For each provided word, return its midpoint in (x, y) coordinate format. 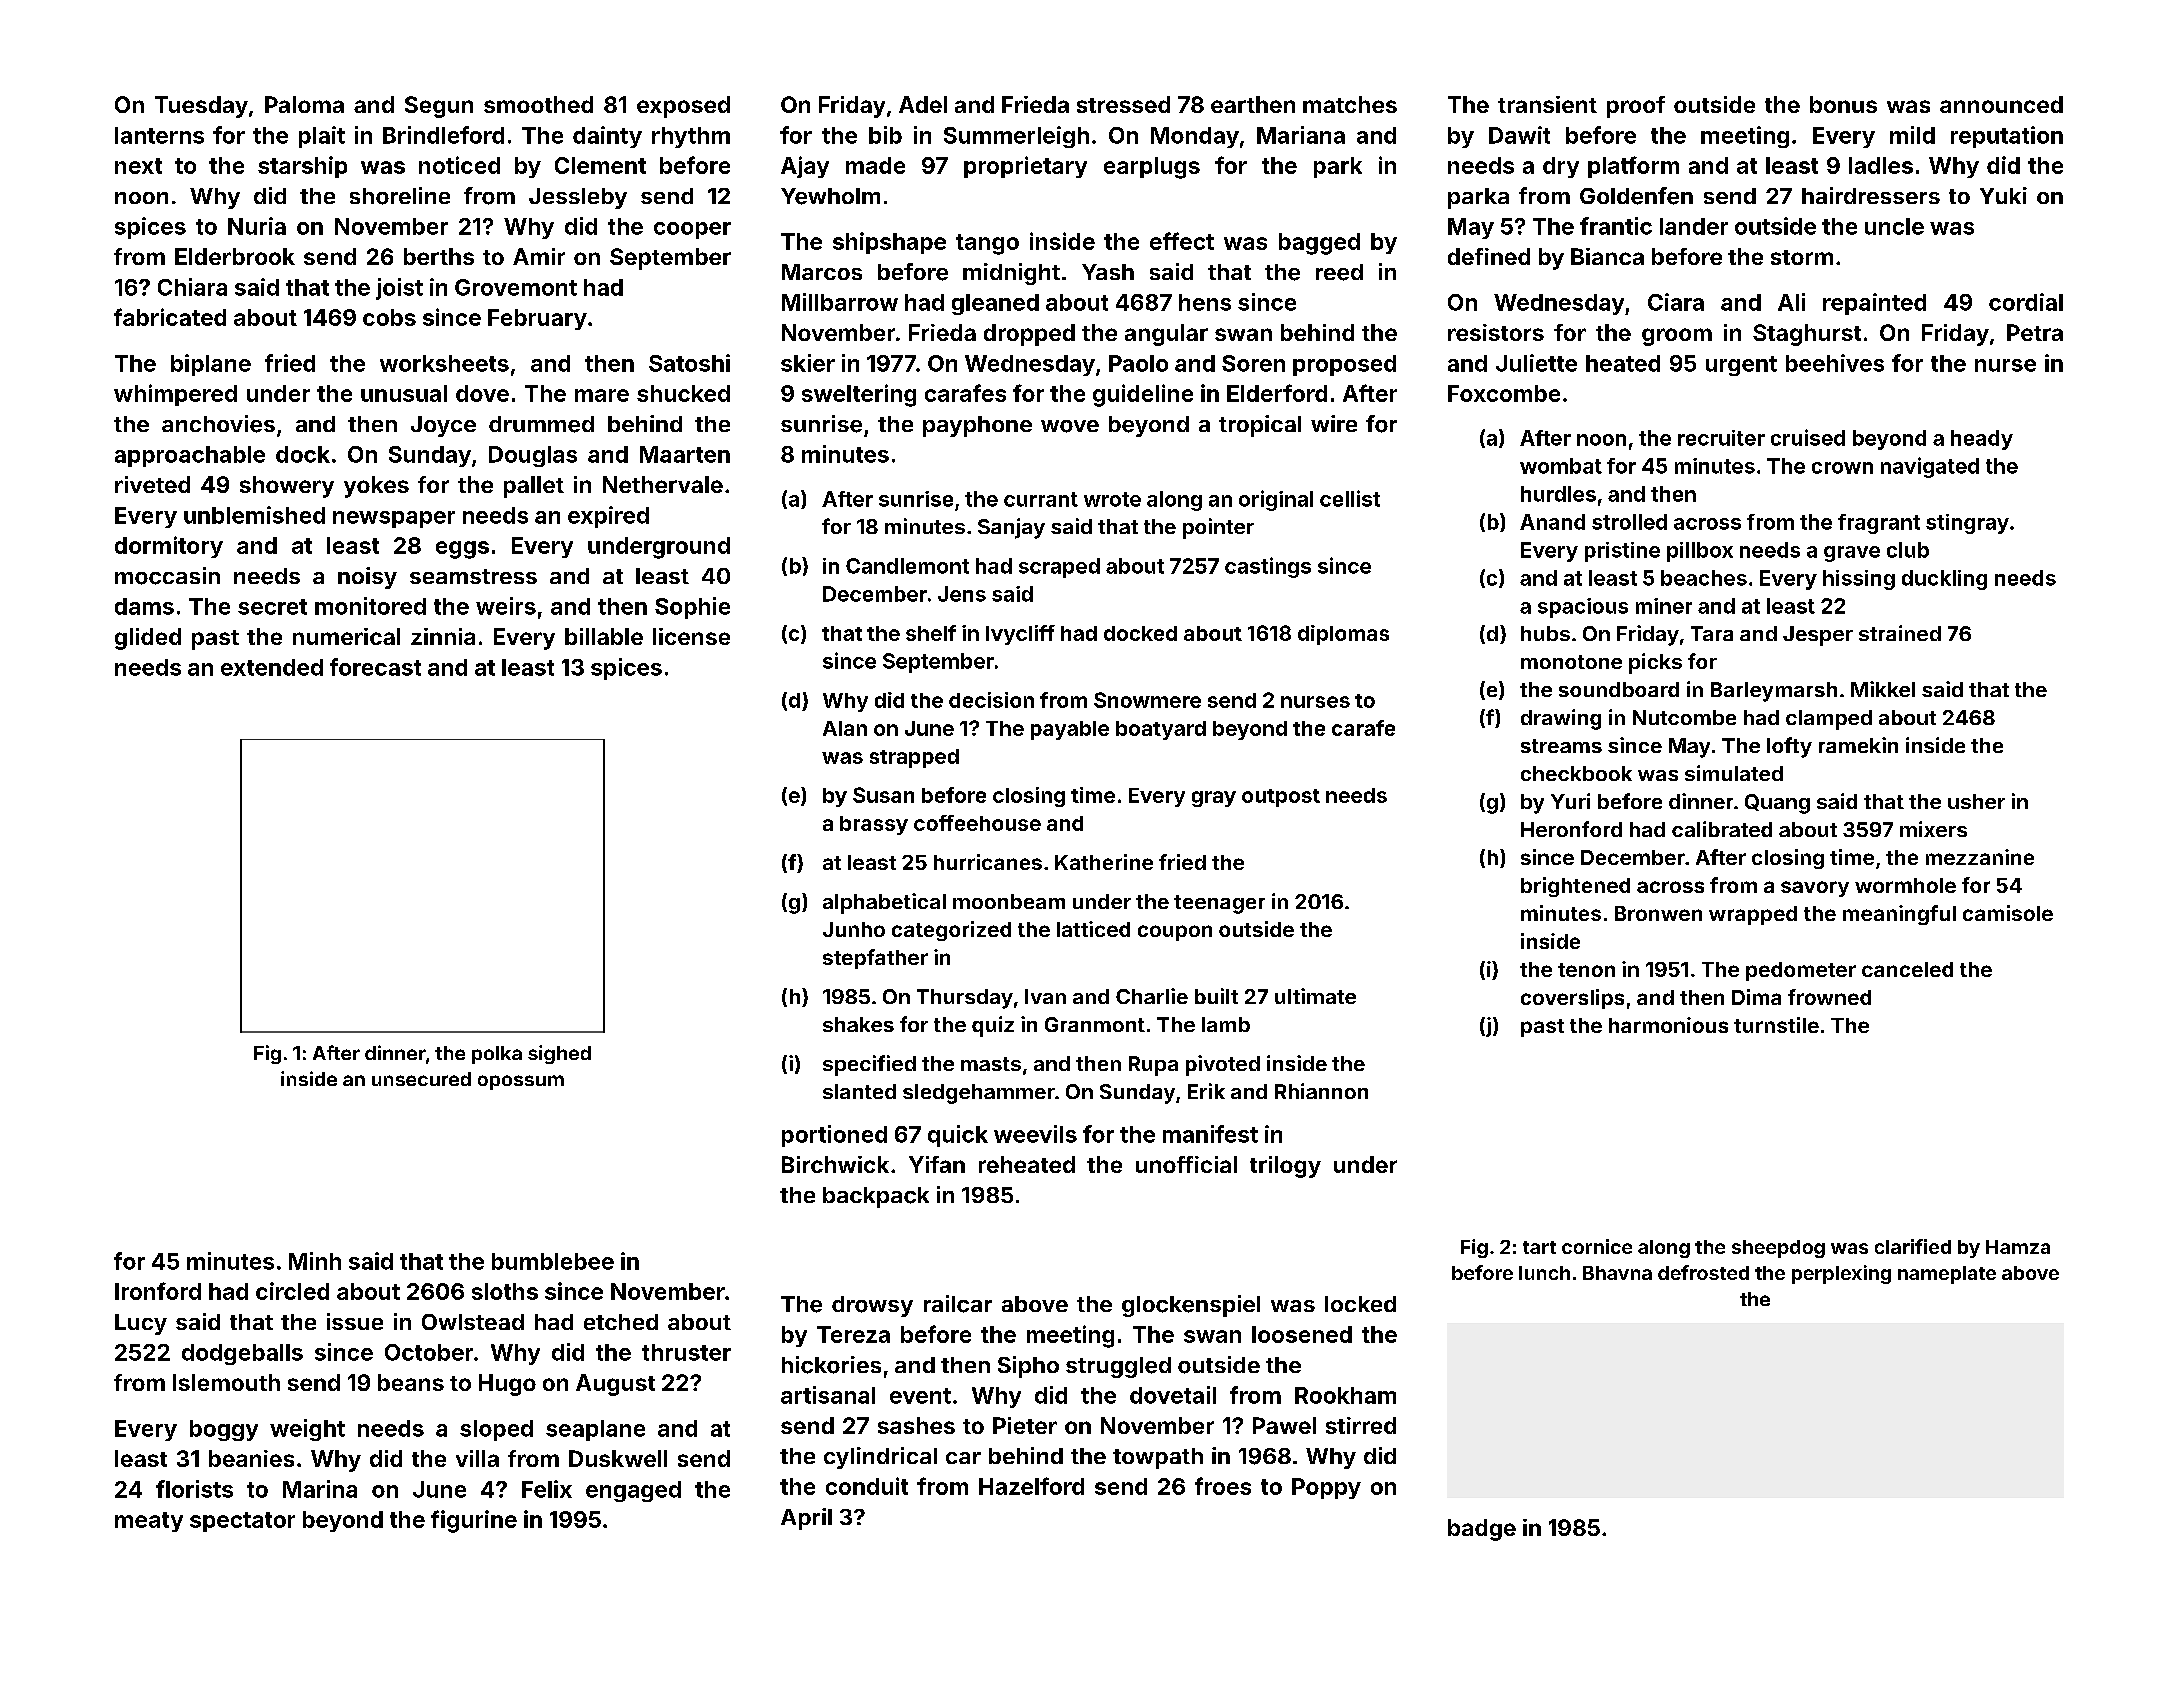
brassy (874, 825)
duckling (1944, 580)
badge (1482, 1530)
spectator (242, 1522)
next (138, 166)
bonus (1843, 104)
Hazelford (1031, 1486)
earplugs (1152, 168)
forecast (375, 667)
